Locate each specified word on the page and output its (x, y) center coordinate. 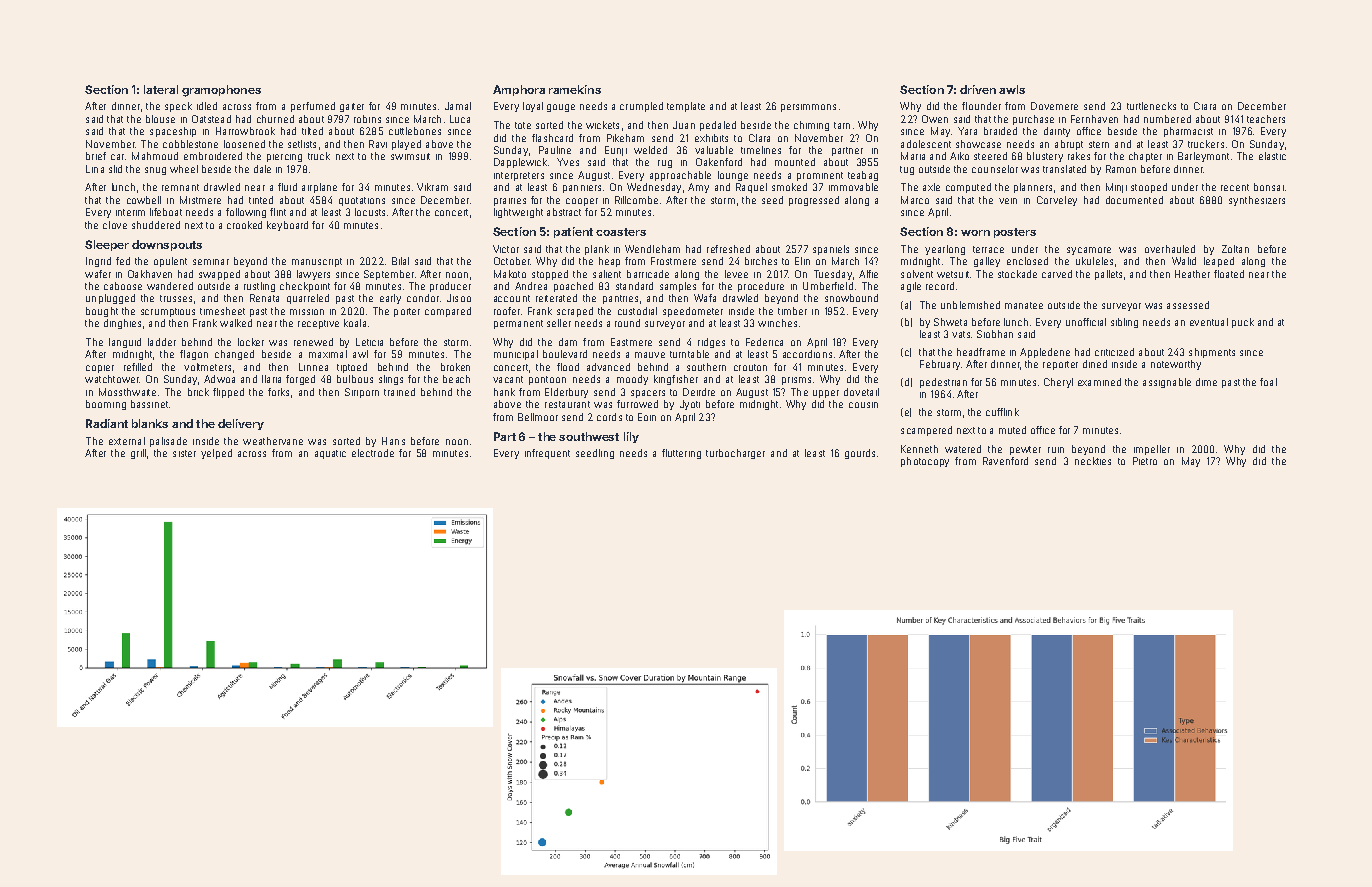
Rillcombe (636, 200)
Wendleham (652, 249)
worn (975, 233)
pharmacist (1188, 132)
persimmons (808, 108)
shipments (1212, 353)
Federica (764, 342)
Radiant (107, 423)
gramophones (221, 91)
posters (1015, 233)
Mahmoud (155, 156)
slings (391, 380)
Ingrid (98, 262)
